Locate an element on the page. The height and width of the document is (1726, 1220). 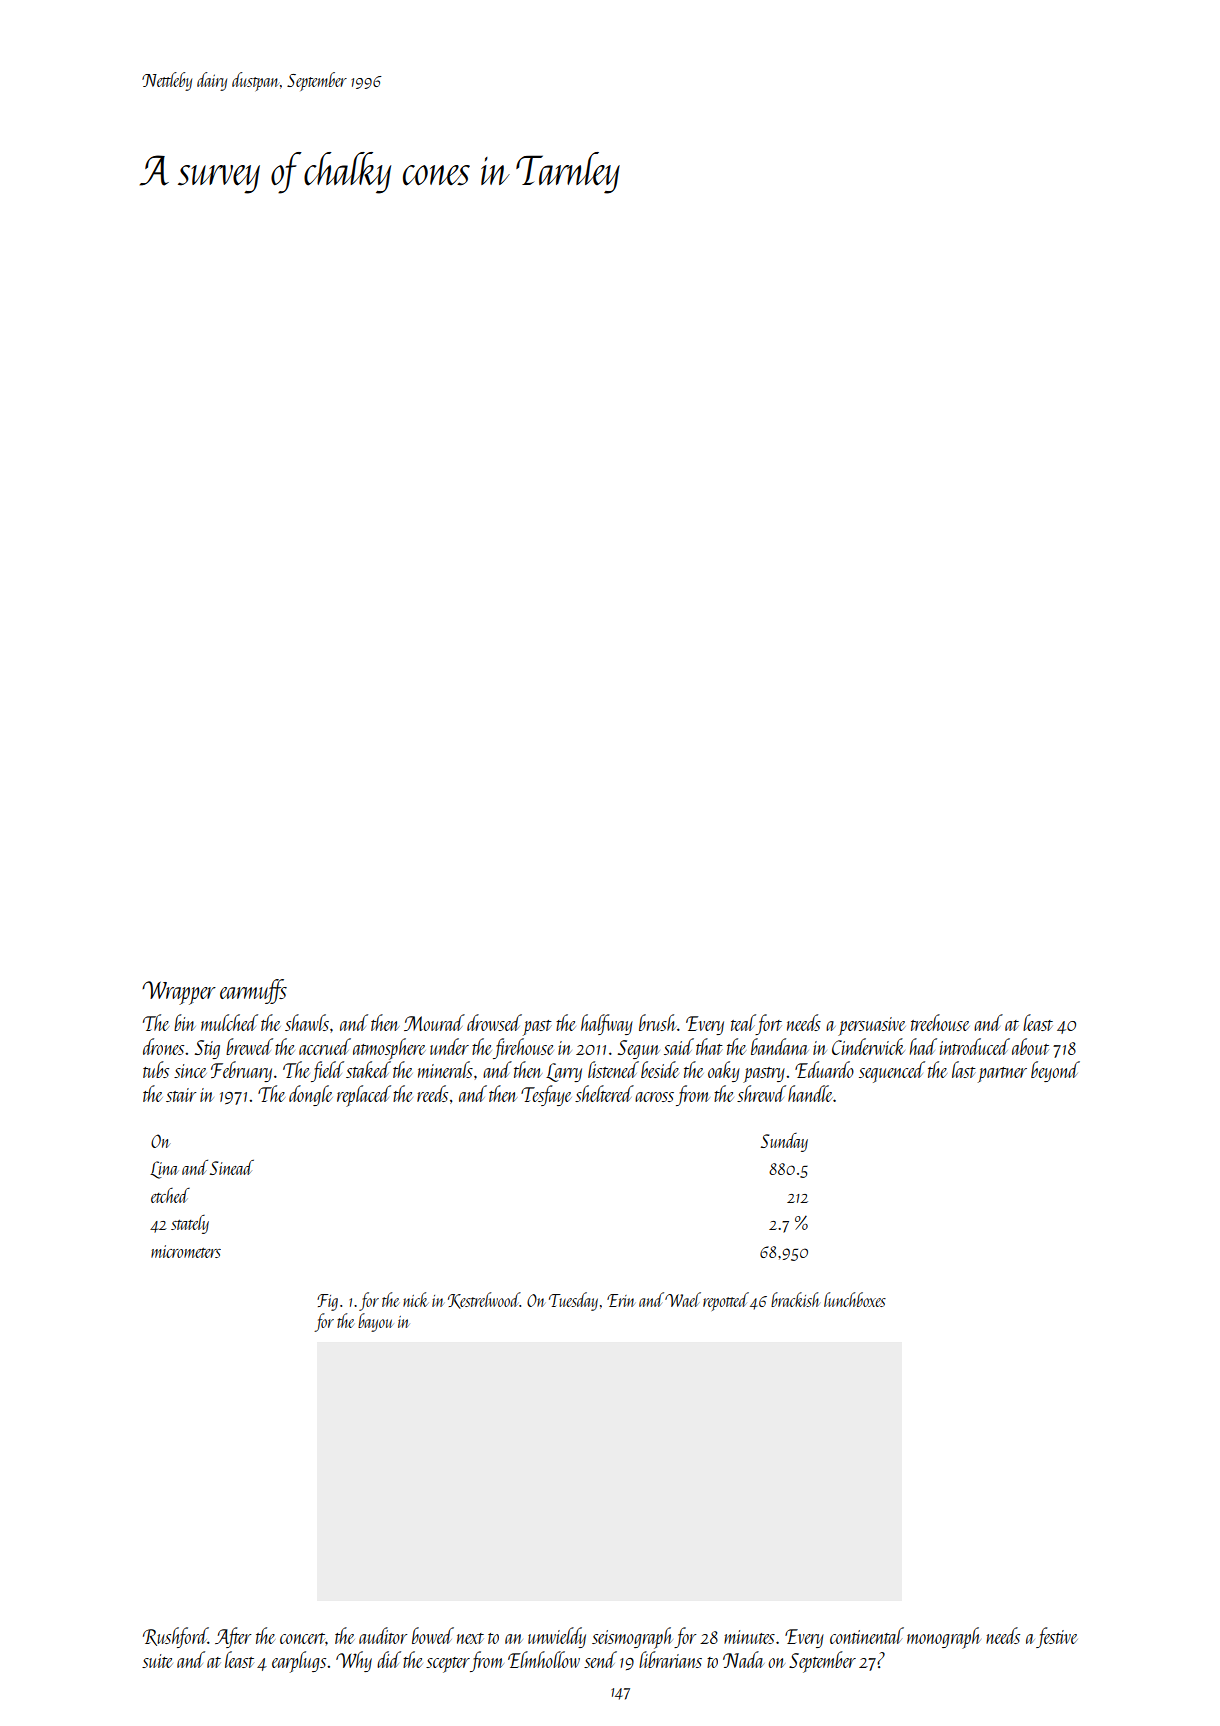
treehouse is located at coordinates (940, 1022).
